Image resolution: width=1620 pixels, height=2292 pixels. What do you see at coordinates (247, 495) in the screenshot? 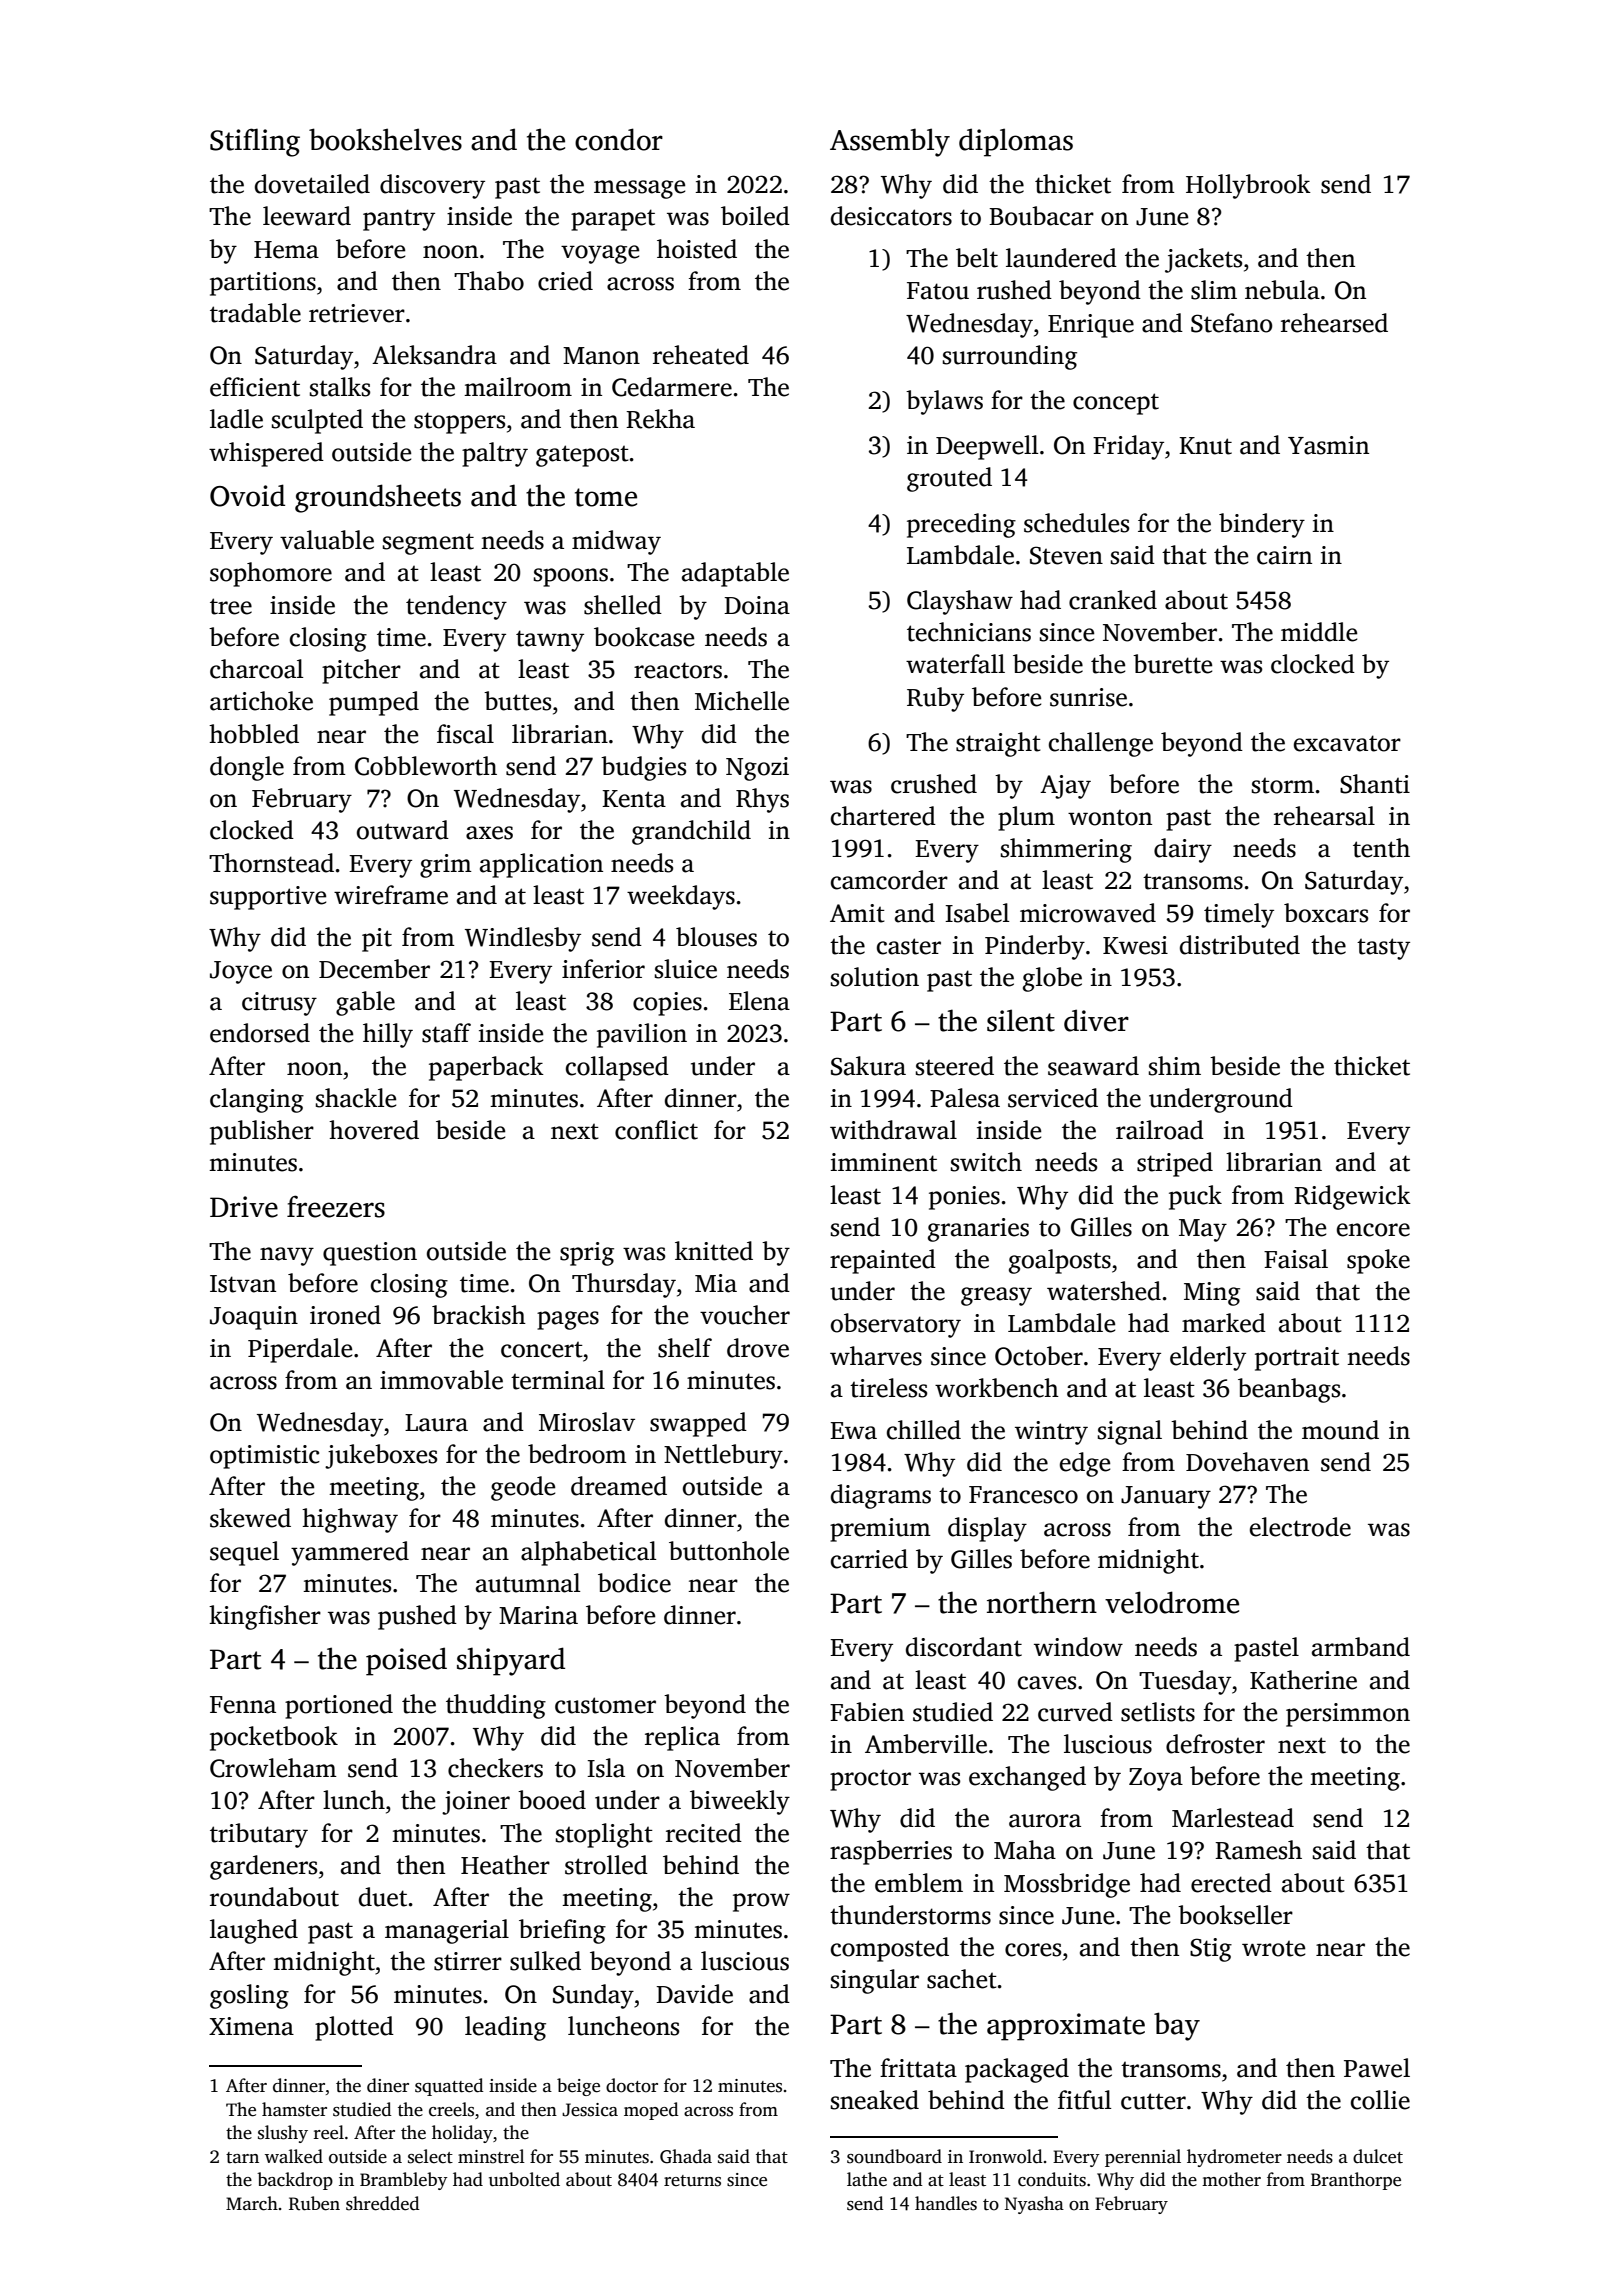
I see `Ovoid` at bounding box center [247, 495].
